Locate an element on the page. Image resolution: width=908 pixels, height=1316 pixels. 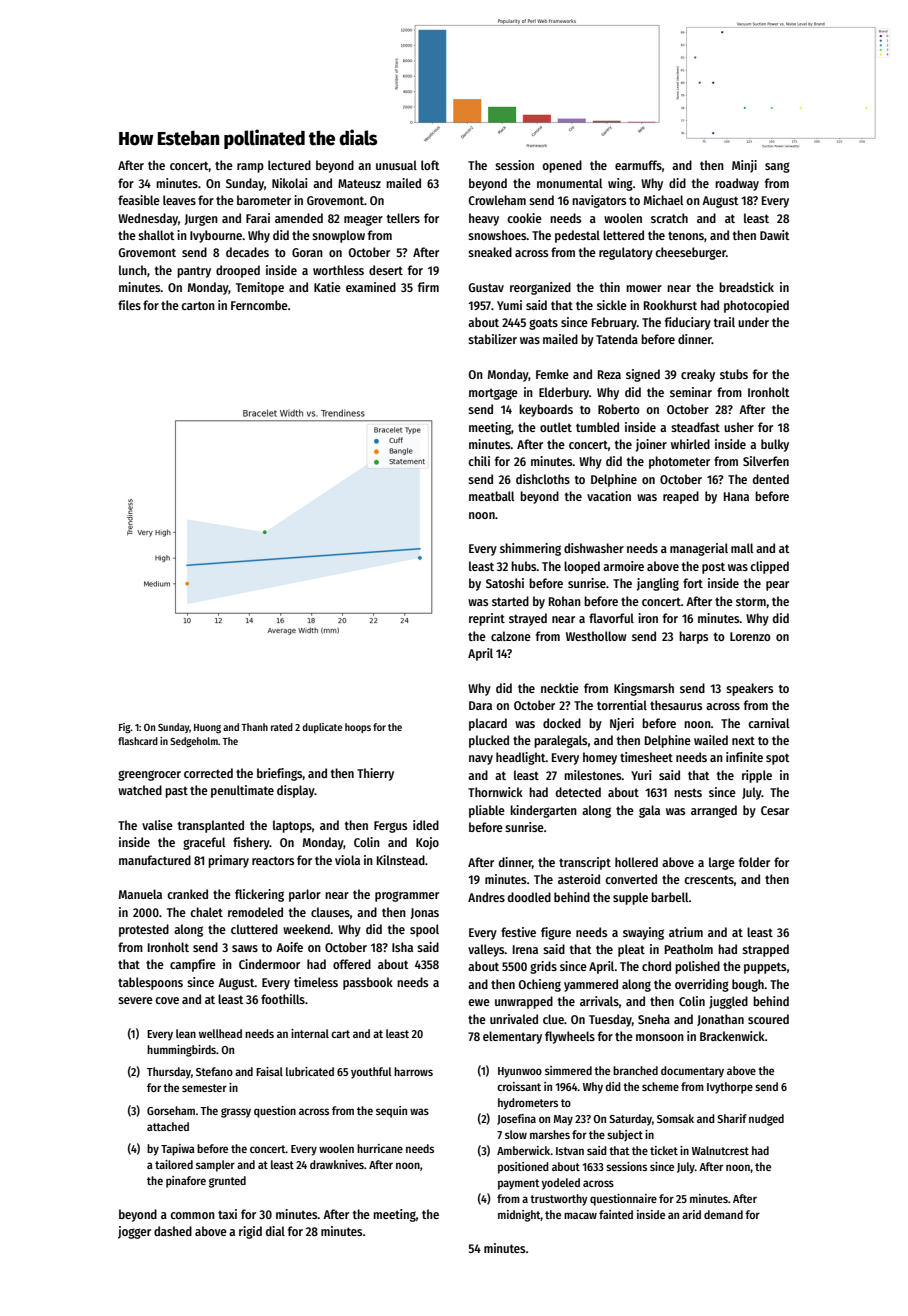
Minji is located at coordinates (744, 166).
